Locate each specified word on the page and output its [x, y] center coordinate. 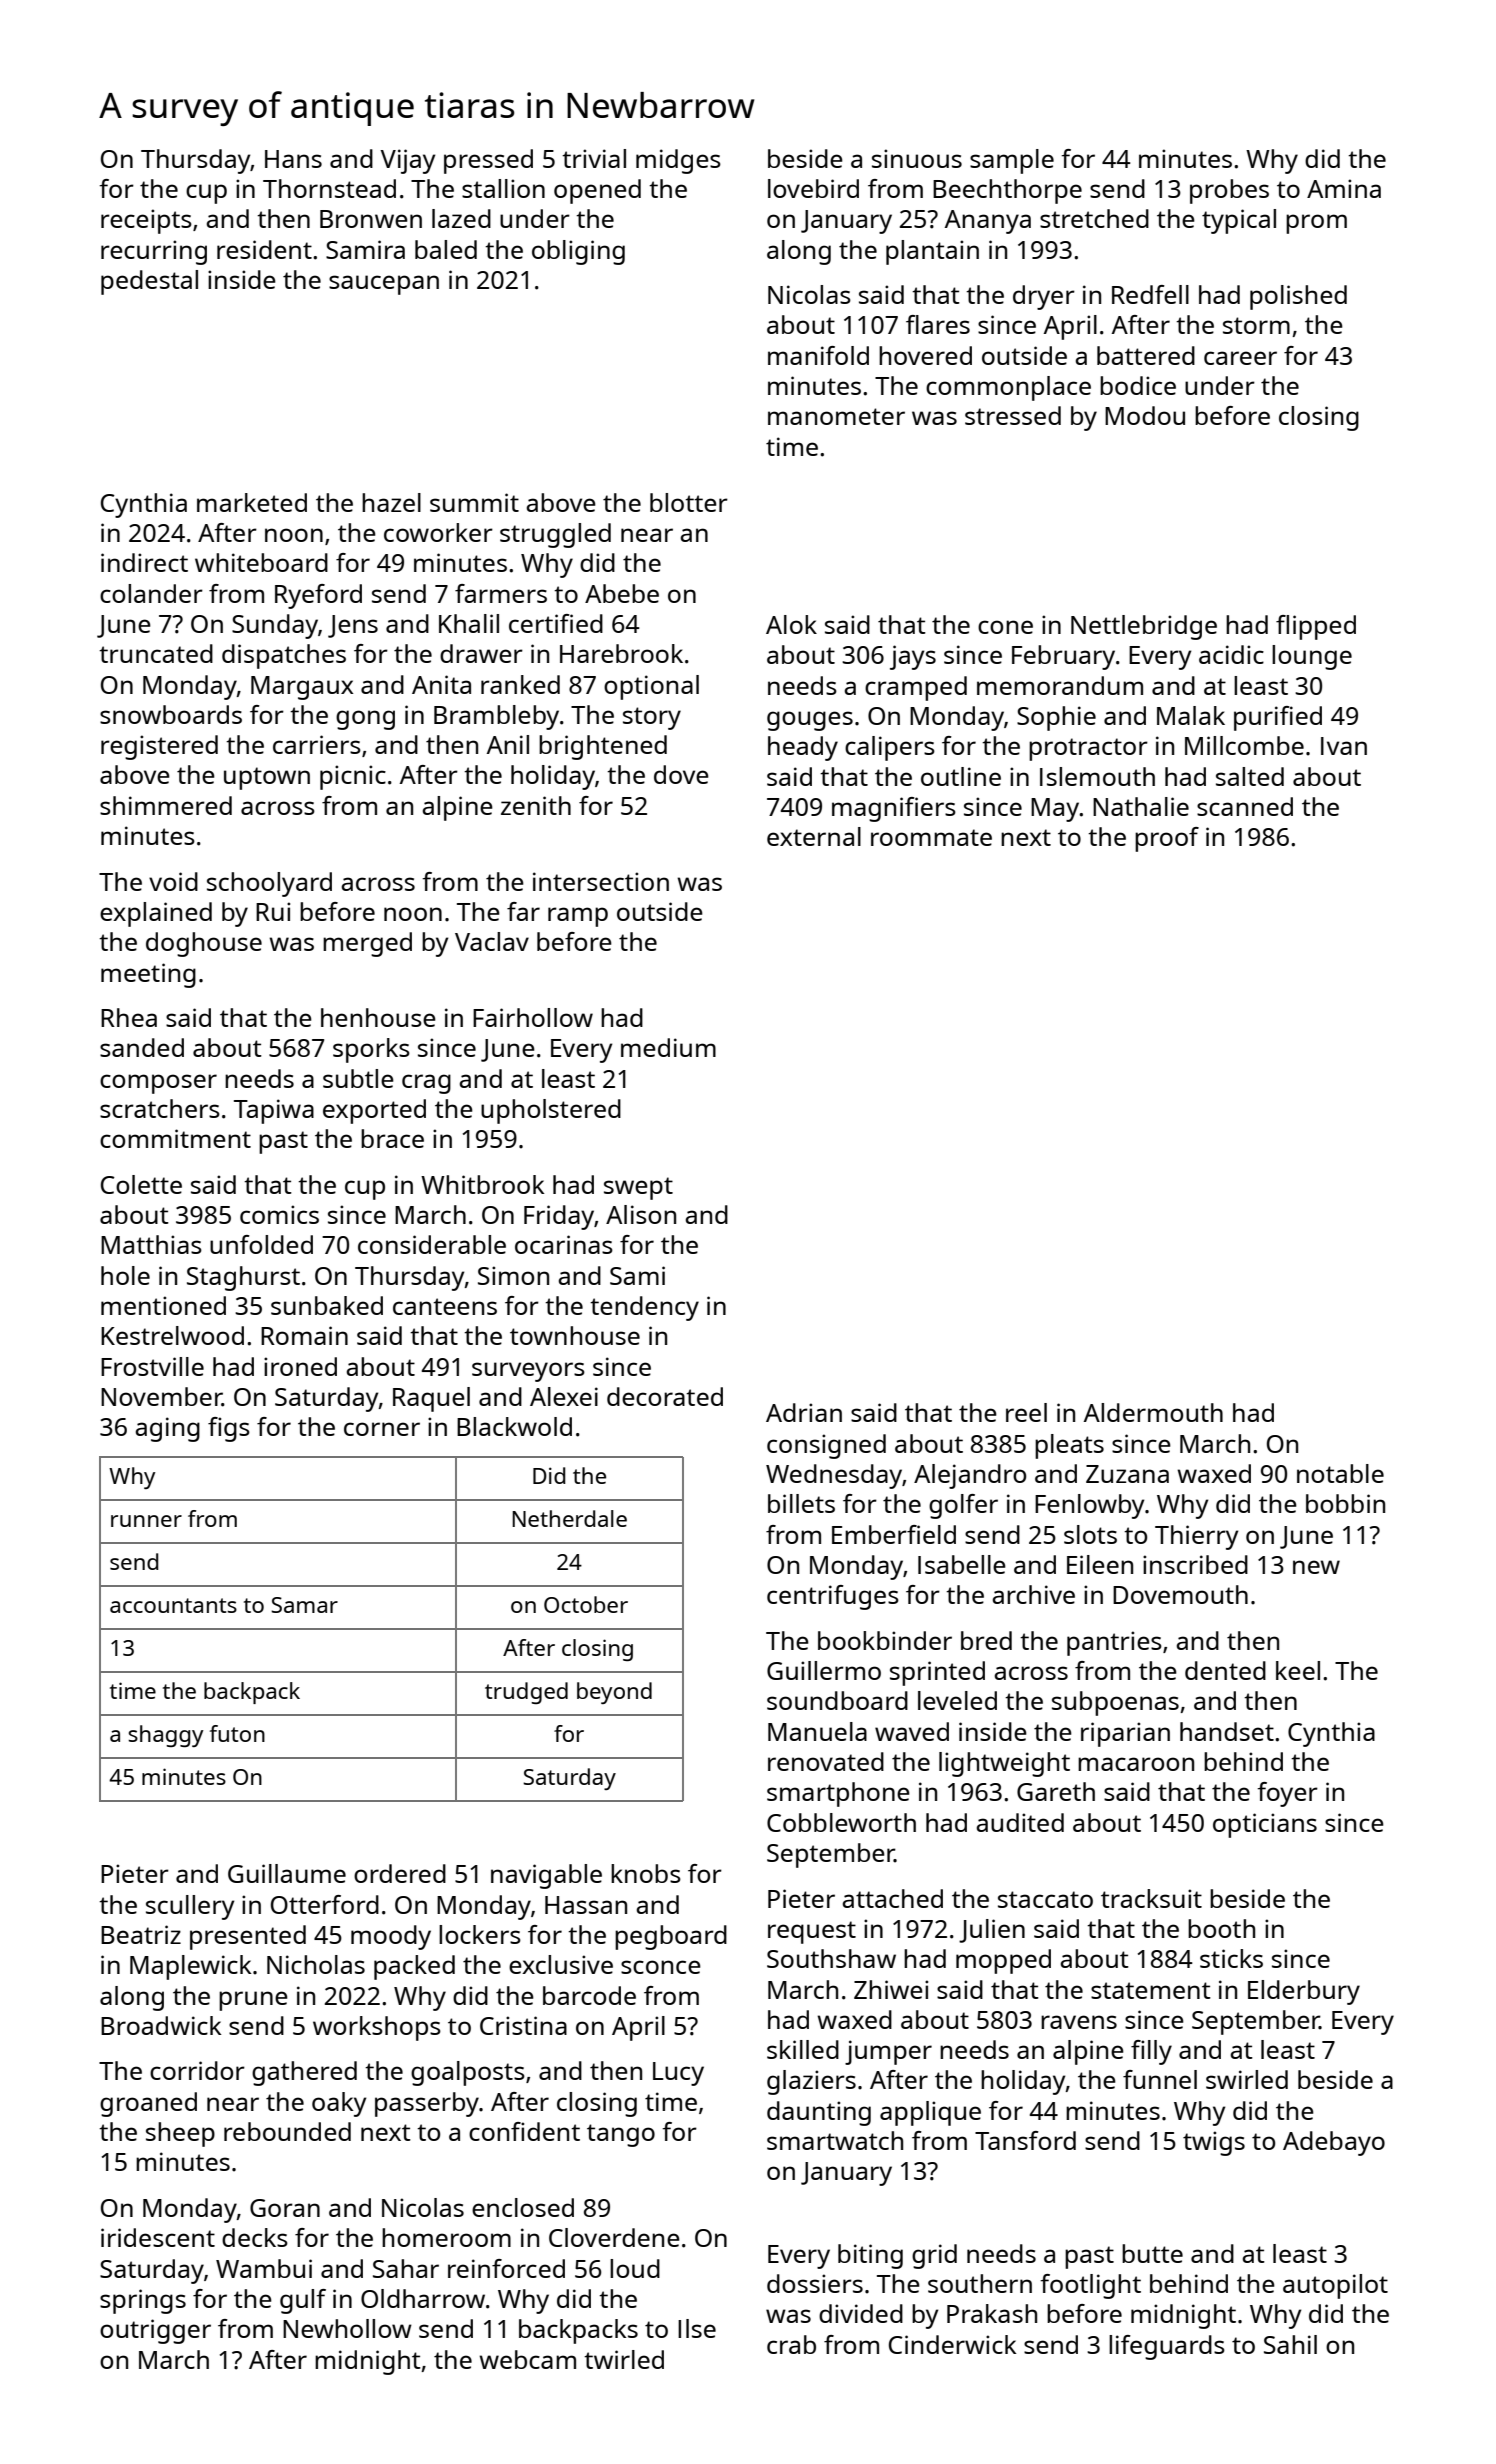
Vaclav [492, 941]
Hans [293, 159]
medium [668, 1047]
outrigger [155, 2331]
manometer [836, 416]
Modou [1145, 415]
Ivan [1344, 746]
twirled [624, 2359]
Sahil [1290, 2344]
